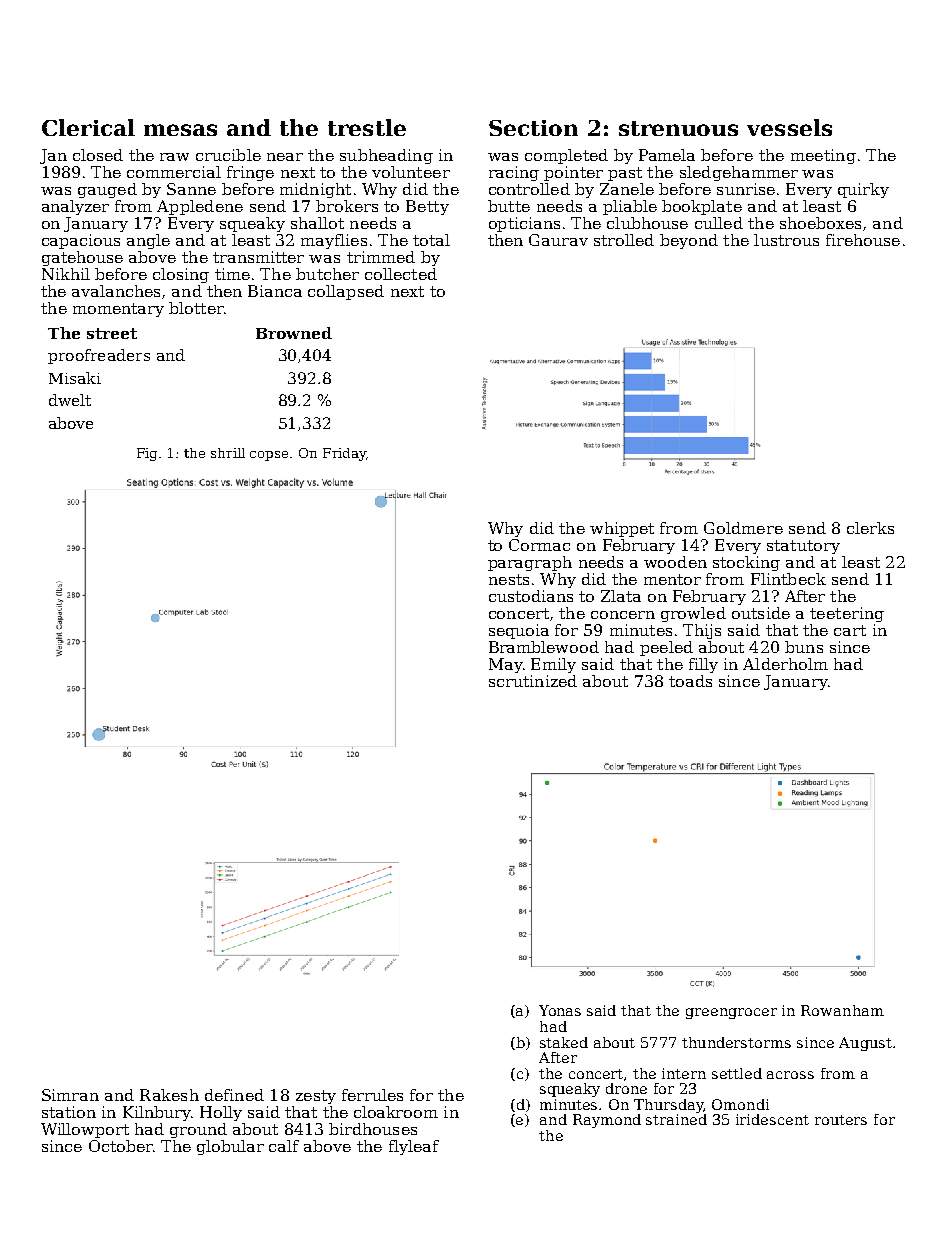 The width and height of the image is (952, 1233). What do you see at coordinates (731, 1013) in the image?
I see `greengrocer` at bounding box center [731, 1013].
